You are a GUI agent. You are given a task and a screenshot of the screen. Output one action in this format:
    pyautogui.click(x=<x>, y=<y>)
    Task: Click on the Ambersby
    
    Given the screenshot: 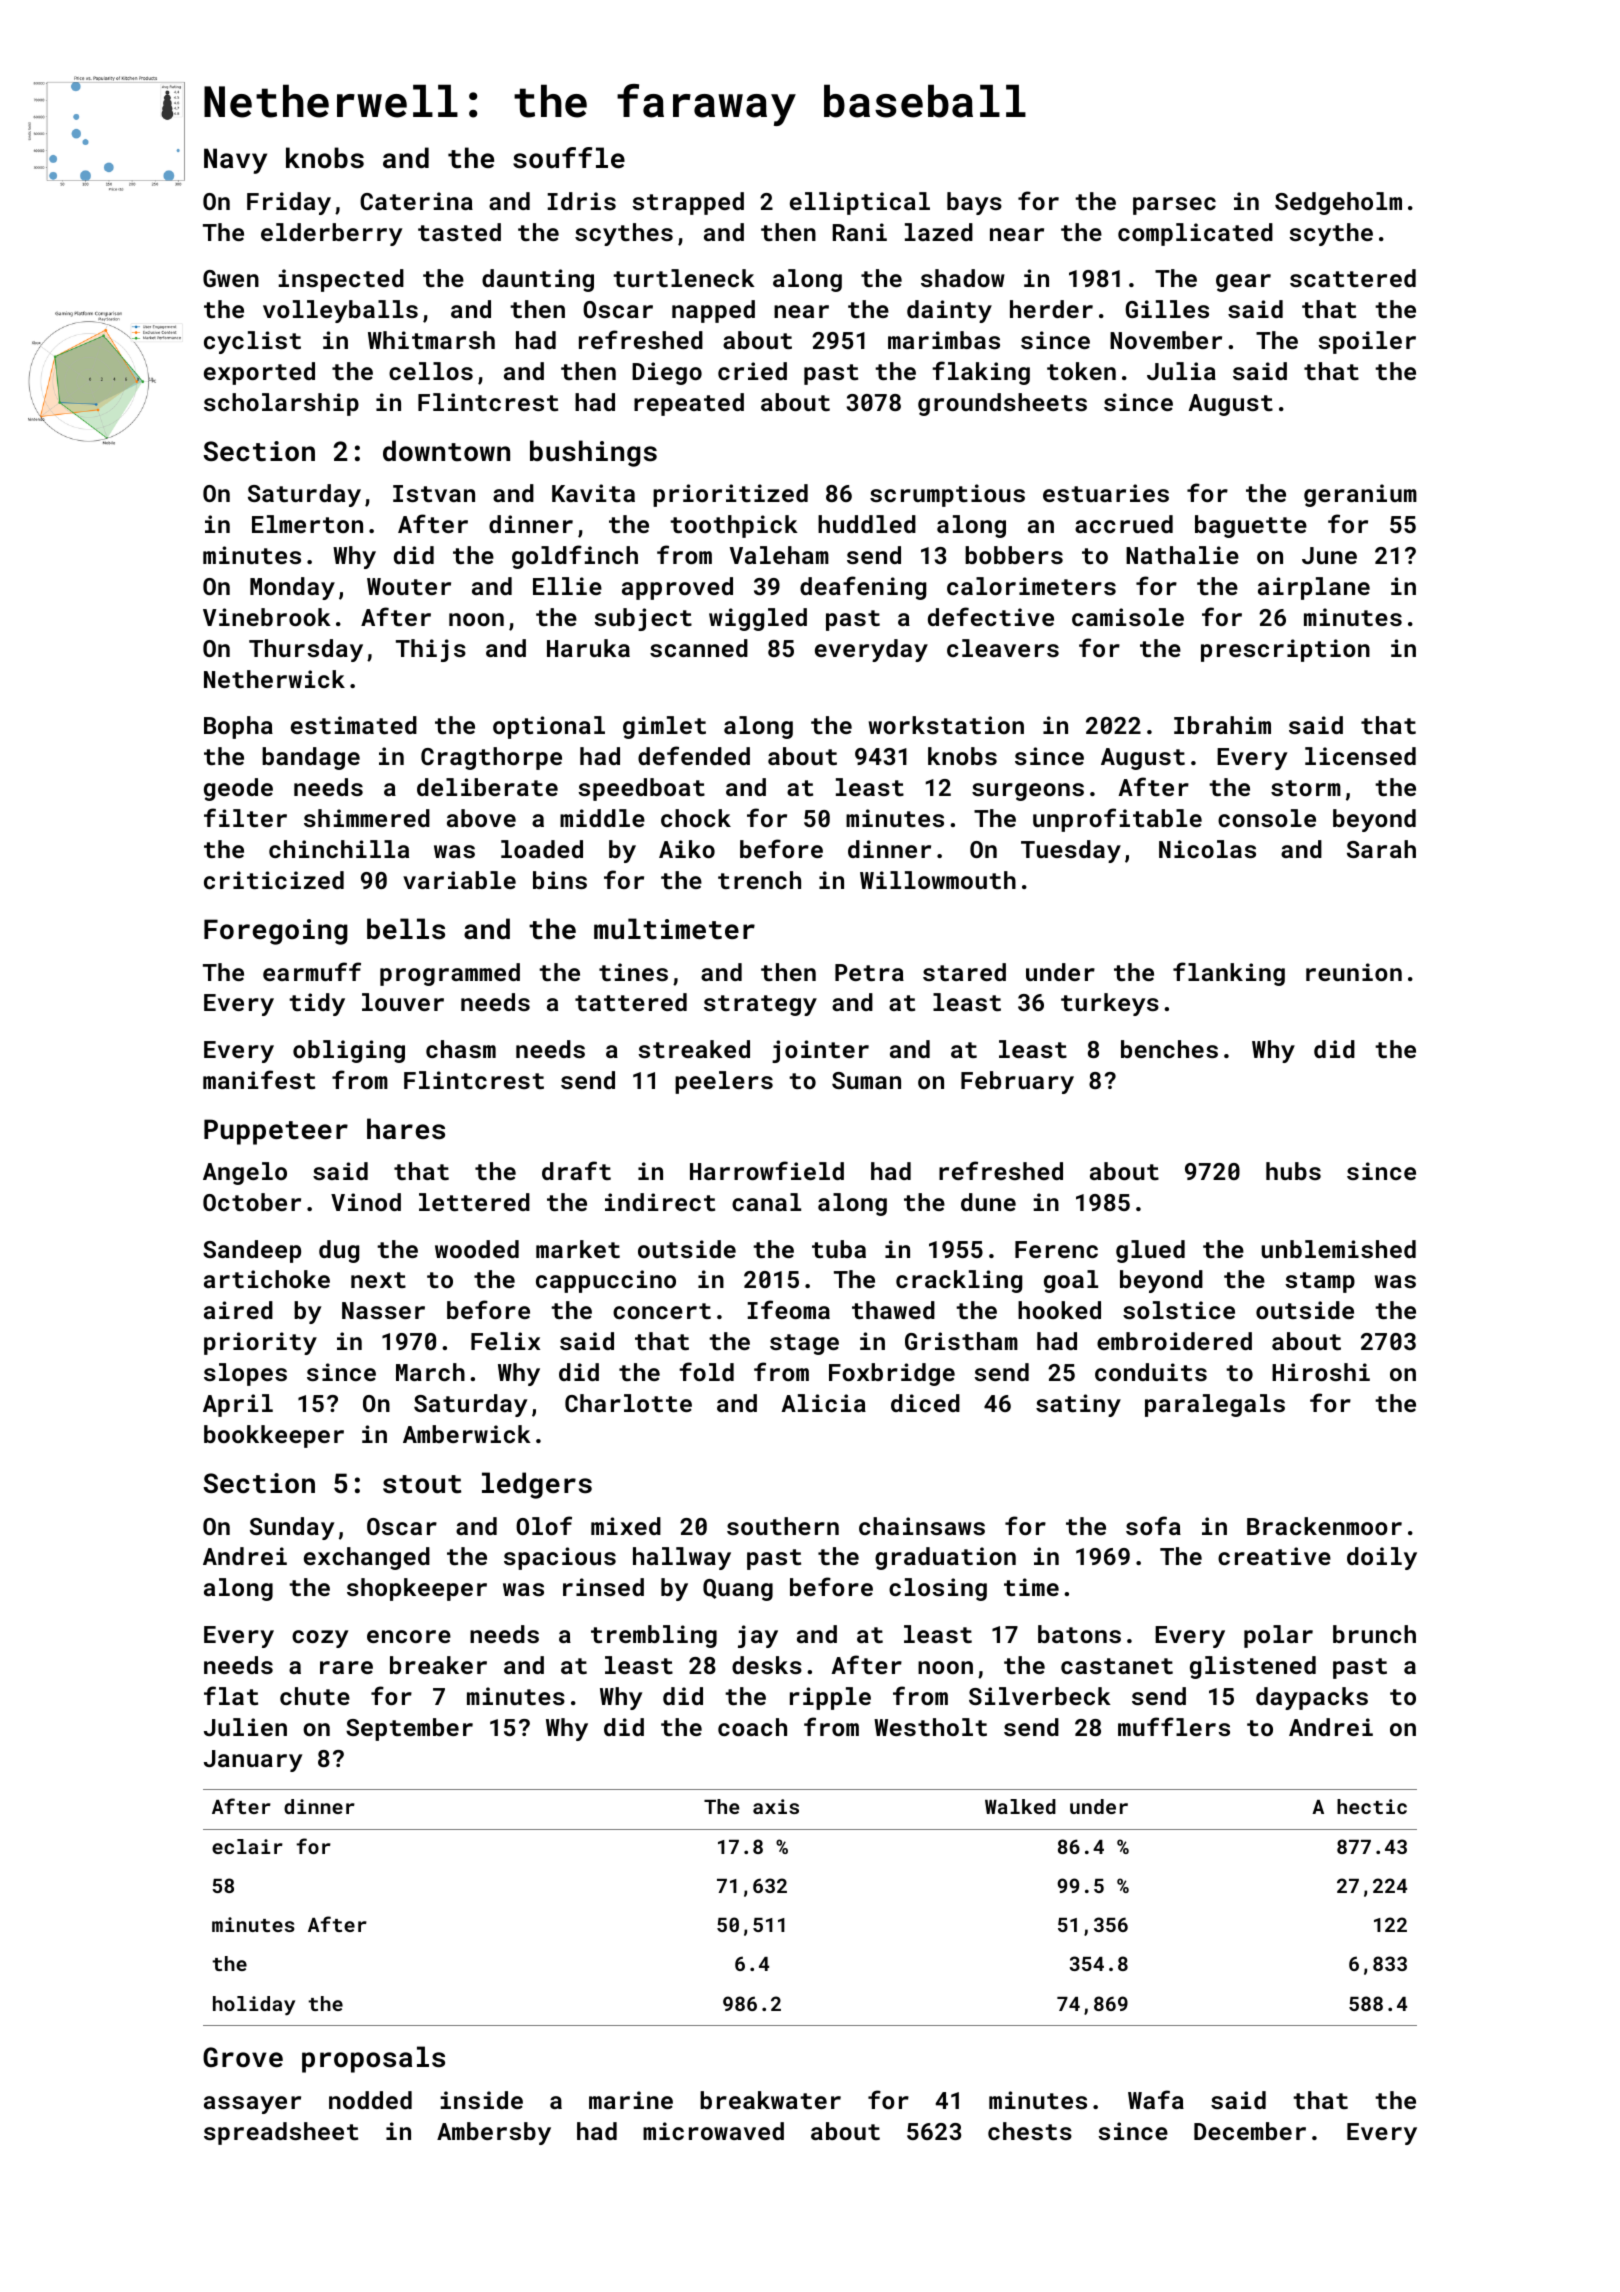 What is the action you would take?
    pyautogui.click(x=494, y=2133)
